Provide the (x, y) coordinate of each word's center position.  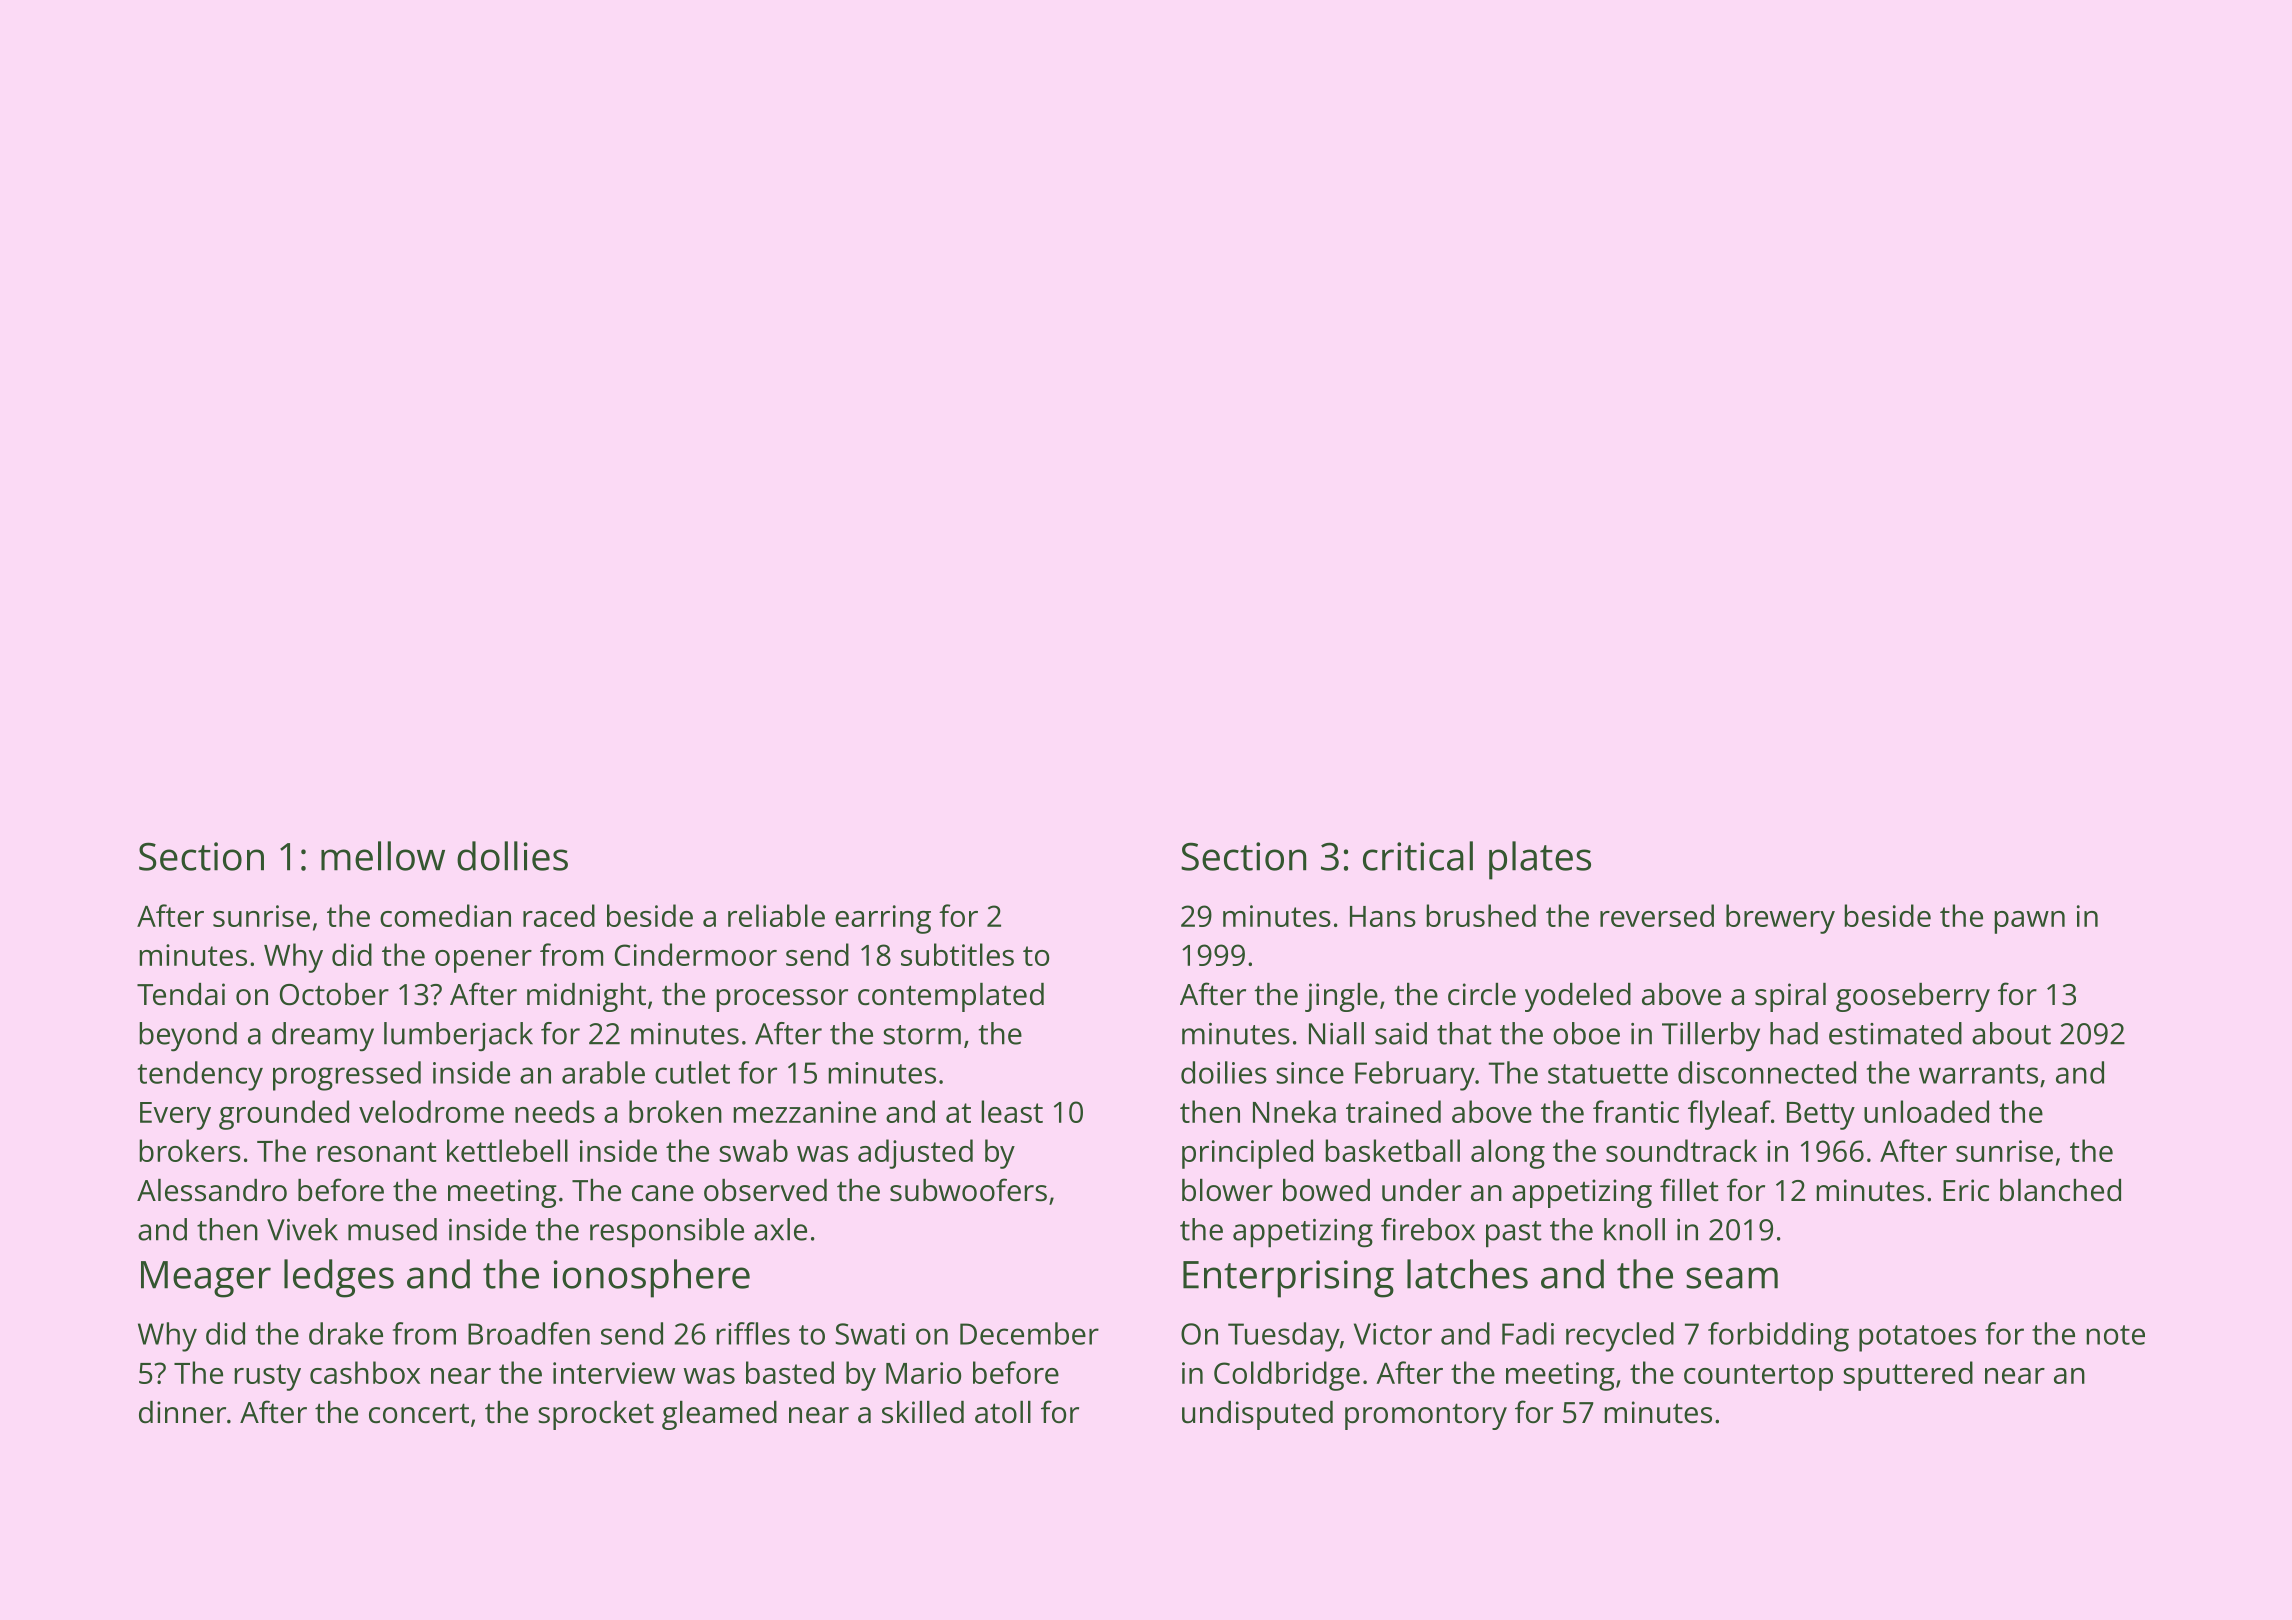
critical (1418, 856)
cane (663, 1193)
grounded (284, 1115)
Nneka (1294, 1111)
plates (1540, 860)
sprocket (596, 1415)
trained (1393, 1111)
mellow (383, 856)
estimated (1895, 1033)
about (2011, 1033)
